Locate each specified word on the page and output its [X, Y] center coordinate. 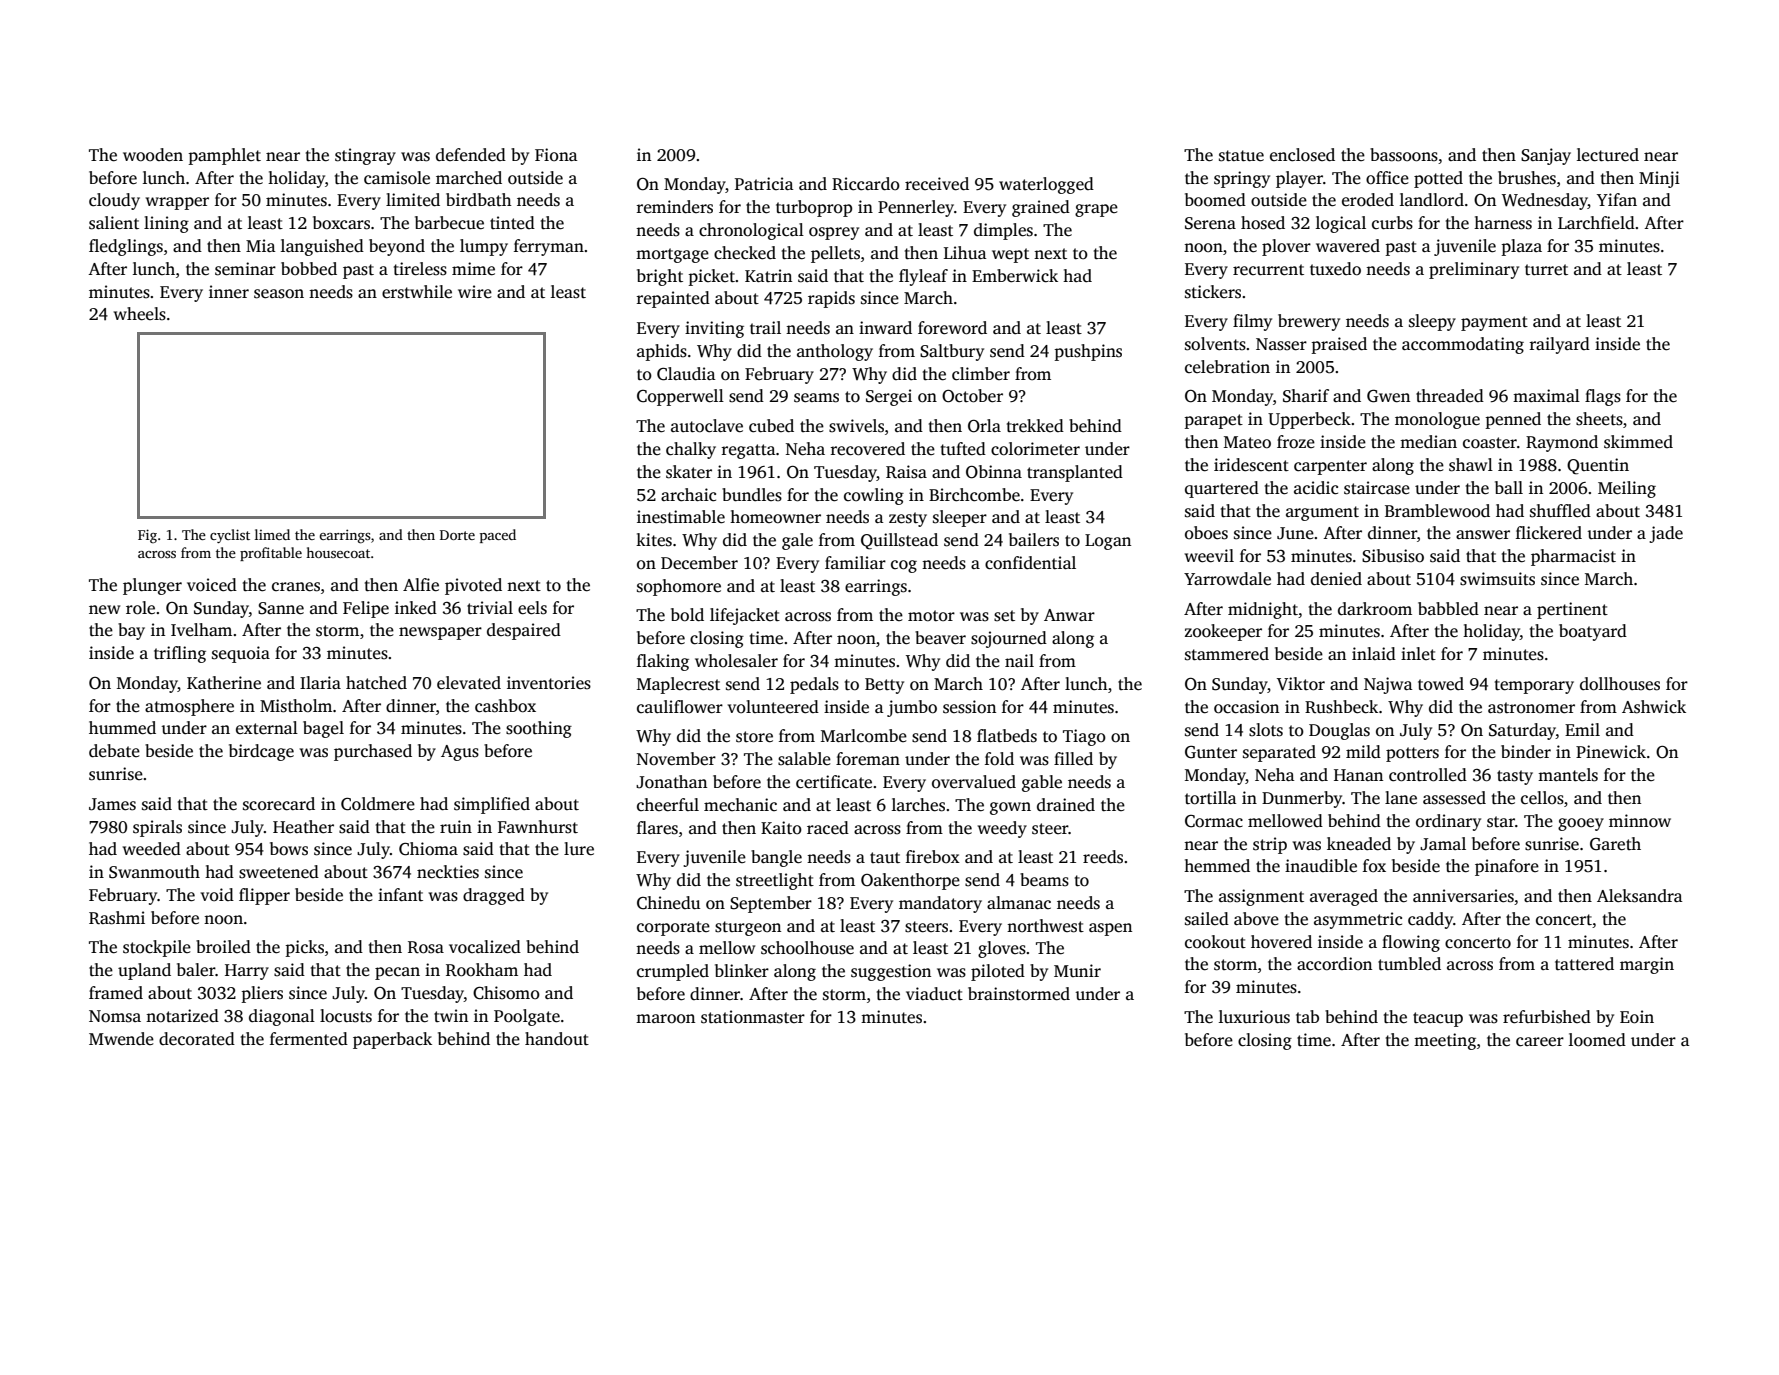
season [279, 294]
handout [557, 1039]
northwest [1045, 926]
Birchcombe [974, 495]
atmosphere [189, 707]
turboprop [814, 208]
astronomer [1531, 708]
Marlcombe [864, 736]
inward [885, 328]
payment [1494, 323]
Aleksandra [1639, 896]
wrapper [177, 203]
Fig [147, 536]
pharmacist [1573, 557]
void [217, 895]
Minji [1659, 179]
